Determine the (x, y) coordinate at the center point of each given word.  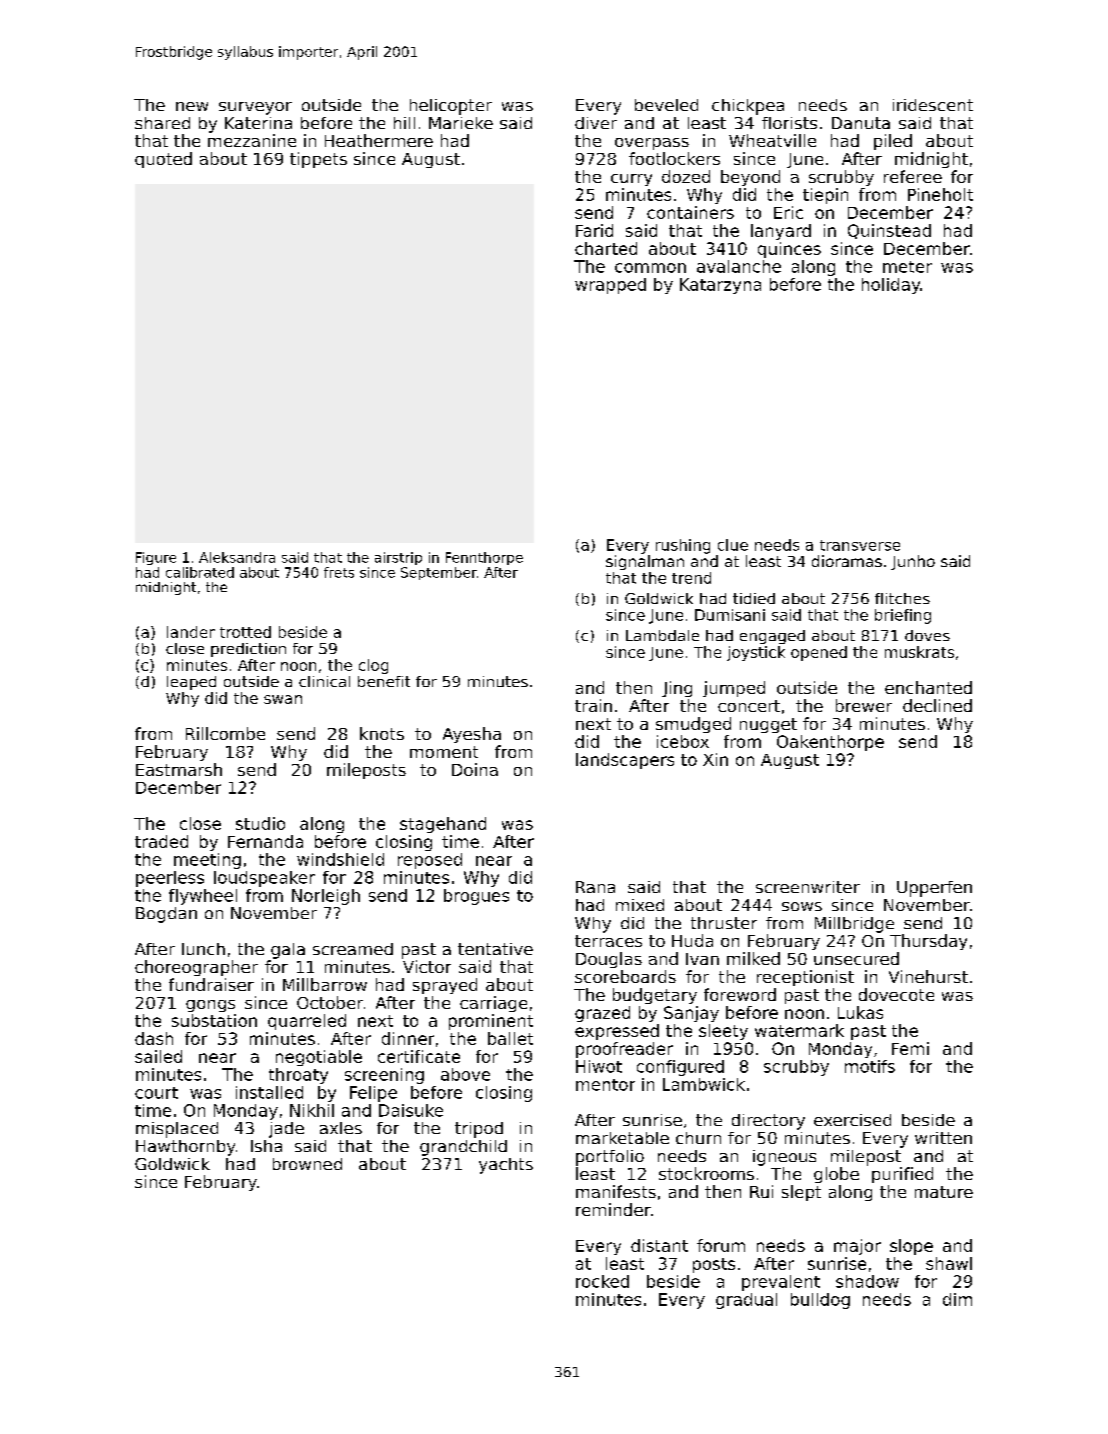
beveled (666, 105)
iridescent (933, 105)
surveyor (255, 108)
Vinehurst (928, 976)
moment (444, 752)
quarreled (307, 1022)
